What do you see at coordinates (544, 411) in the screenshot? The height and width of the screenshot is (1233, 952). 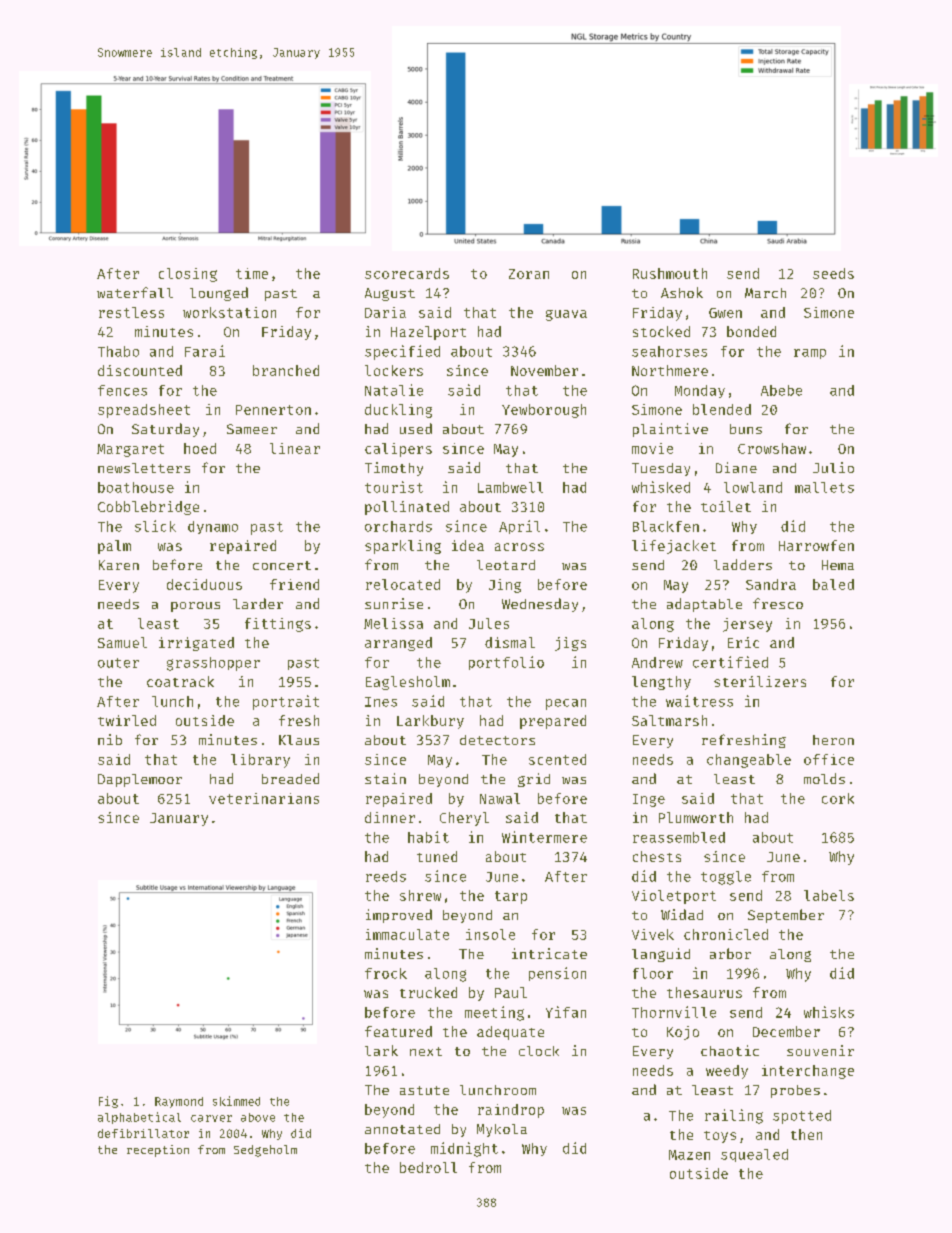 I see `Yewborough` at bounding box center [544, 411].
